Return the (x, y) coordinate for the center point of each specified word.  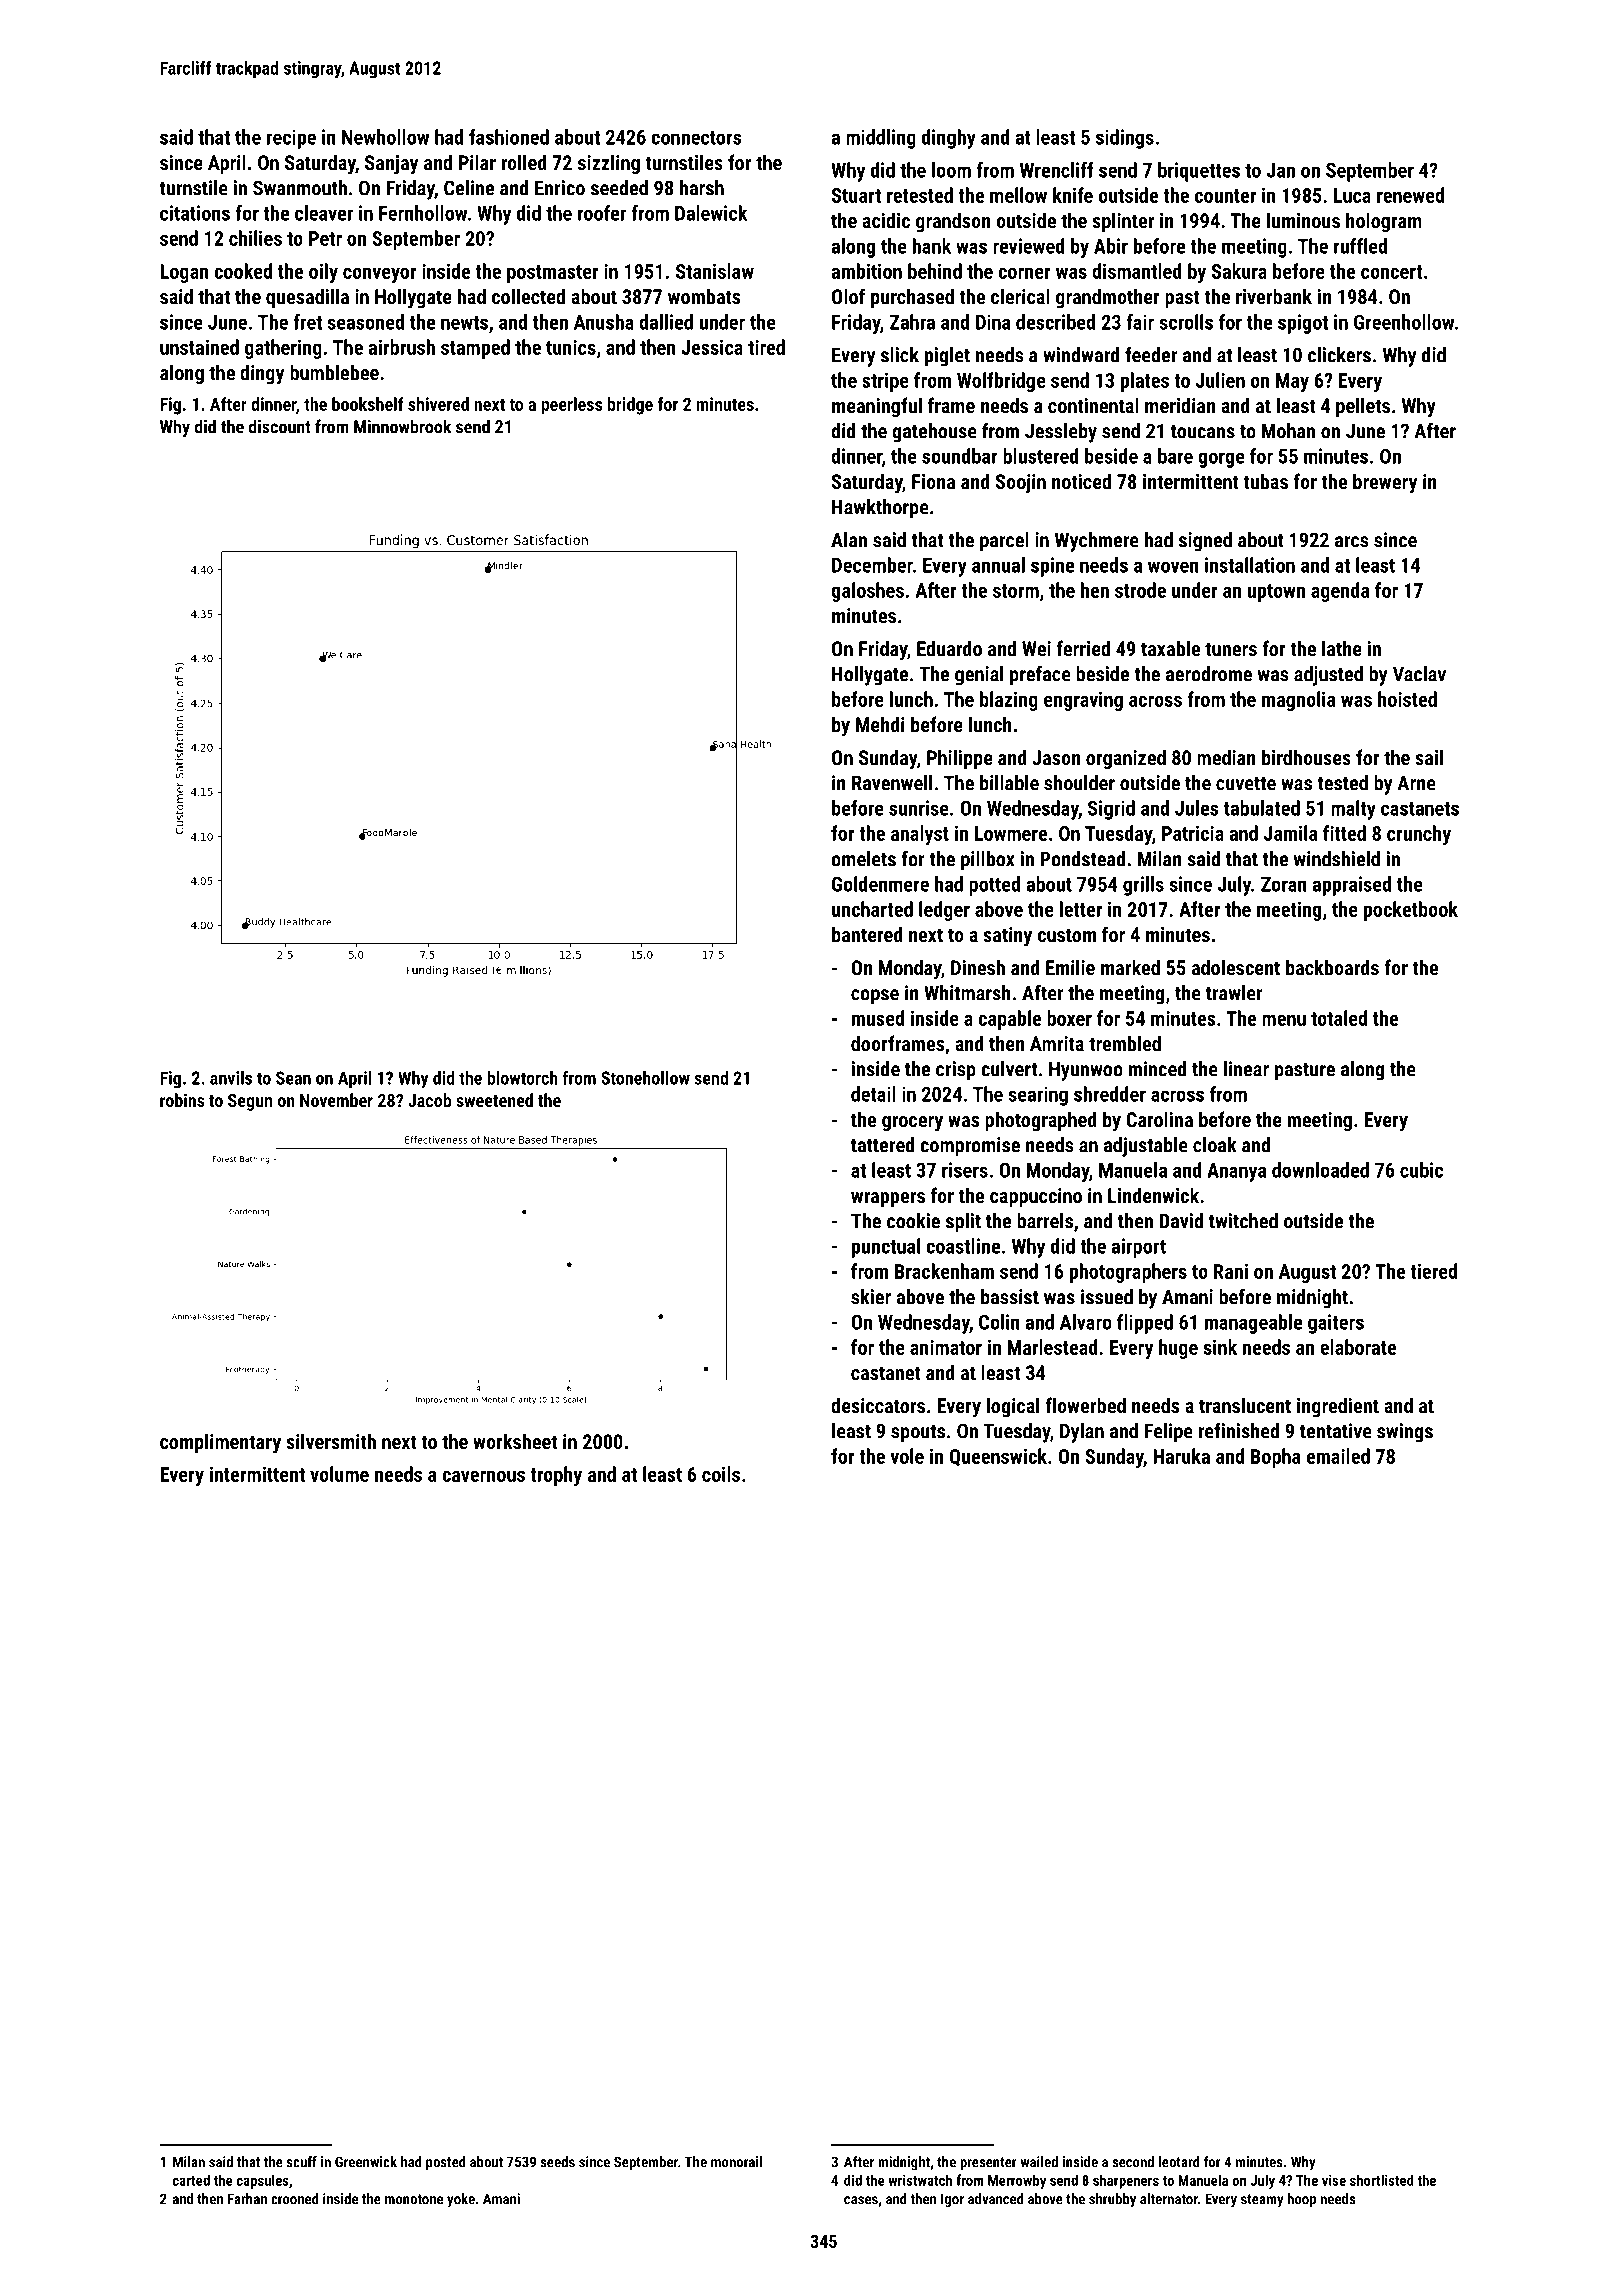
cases (861, 2200)
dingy (262, 374)
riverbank (1274, 296)
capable (1009, 1020)
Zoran (1284, 884)
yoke (461, 2200)
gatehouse (934, 433)
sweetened (494, 1100)
